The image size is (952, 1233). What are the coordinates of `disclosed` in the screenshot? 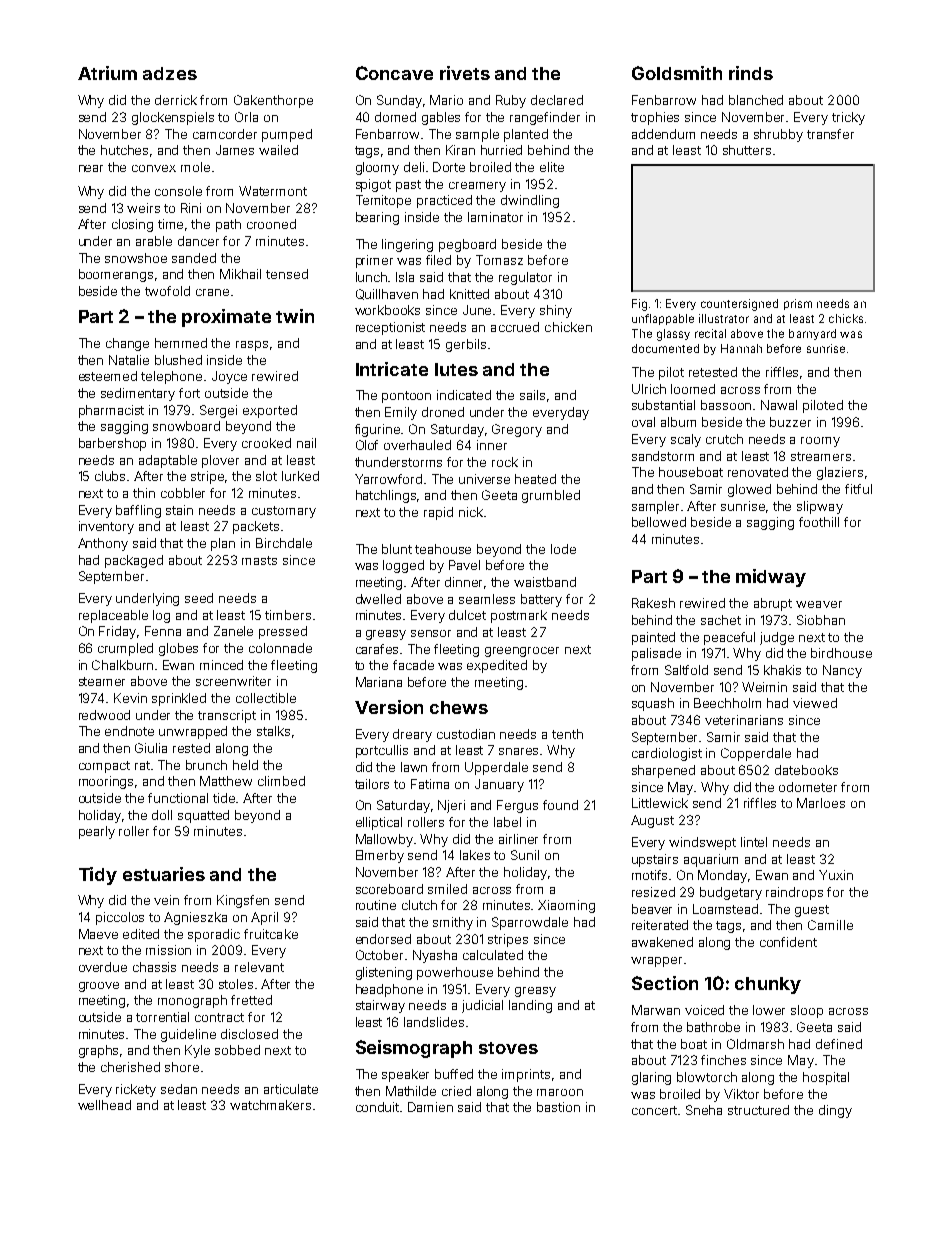 It's located at (249, 1034).
